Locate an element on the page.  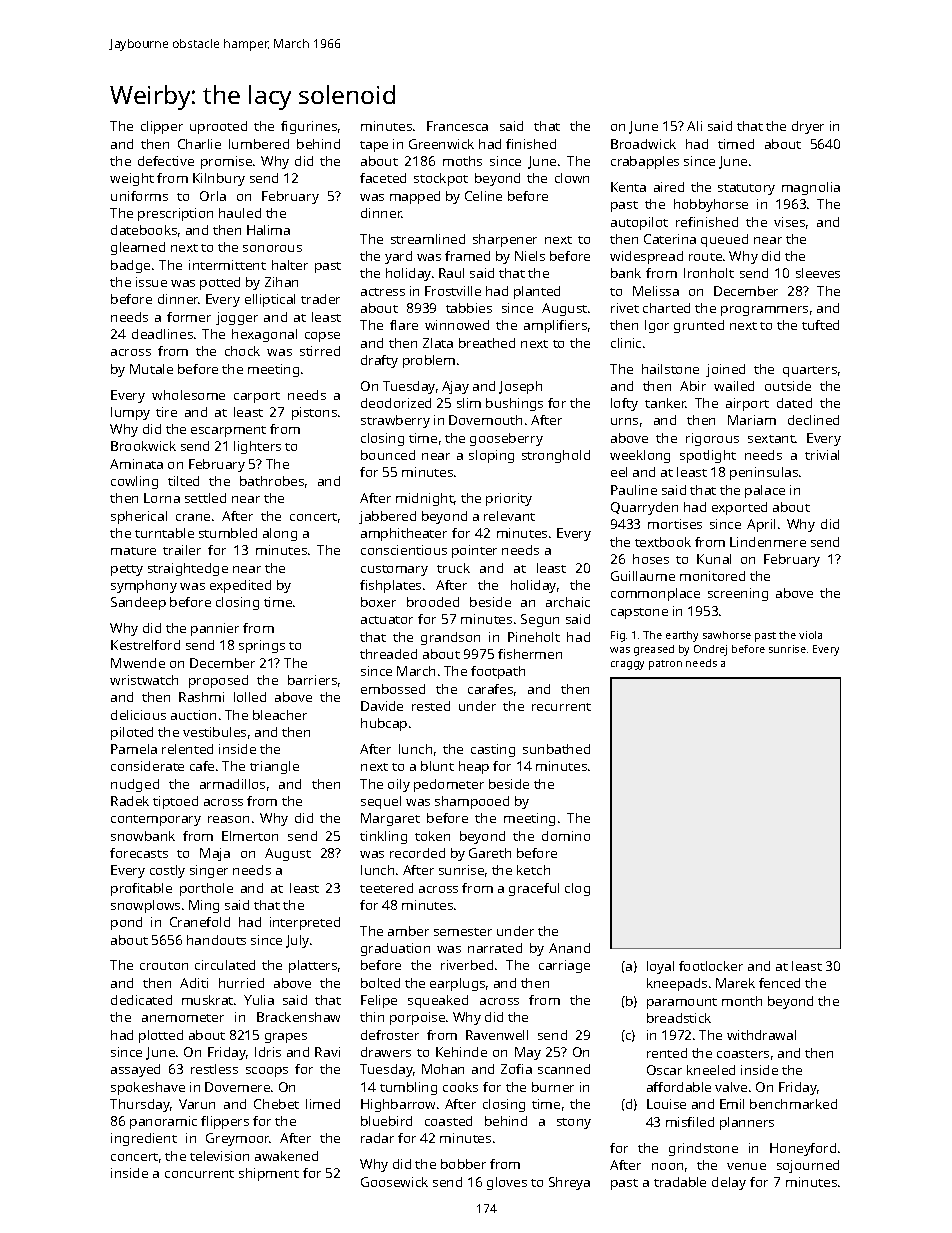
prescription is located at coordinates (175, 214).
